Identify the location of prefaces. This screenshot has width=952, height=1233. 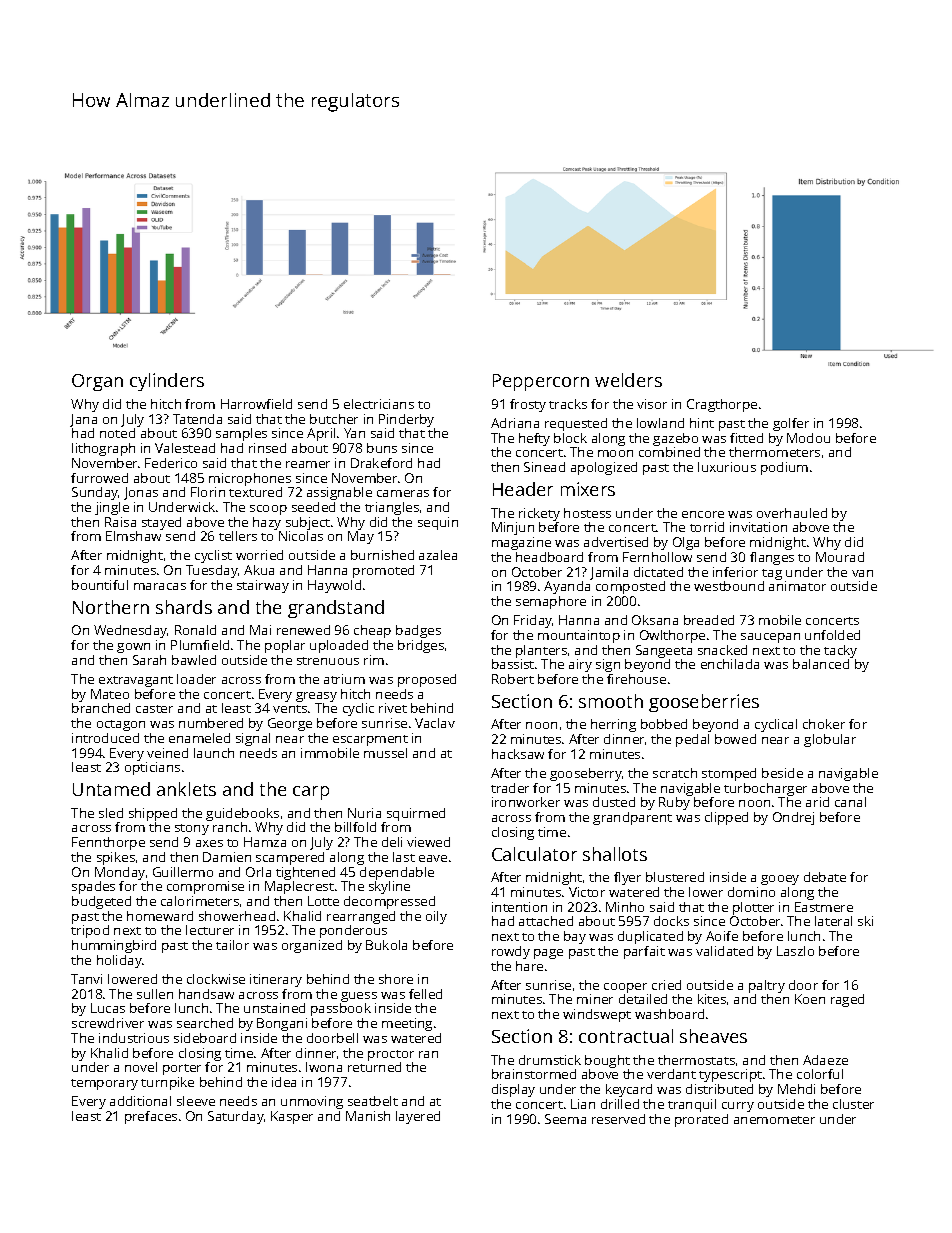
(151, 1117).
